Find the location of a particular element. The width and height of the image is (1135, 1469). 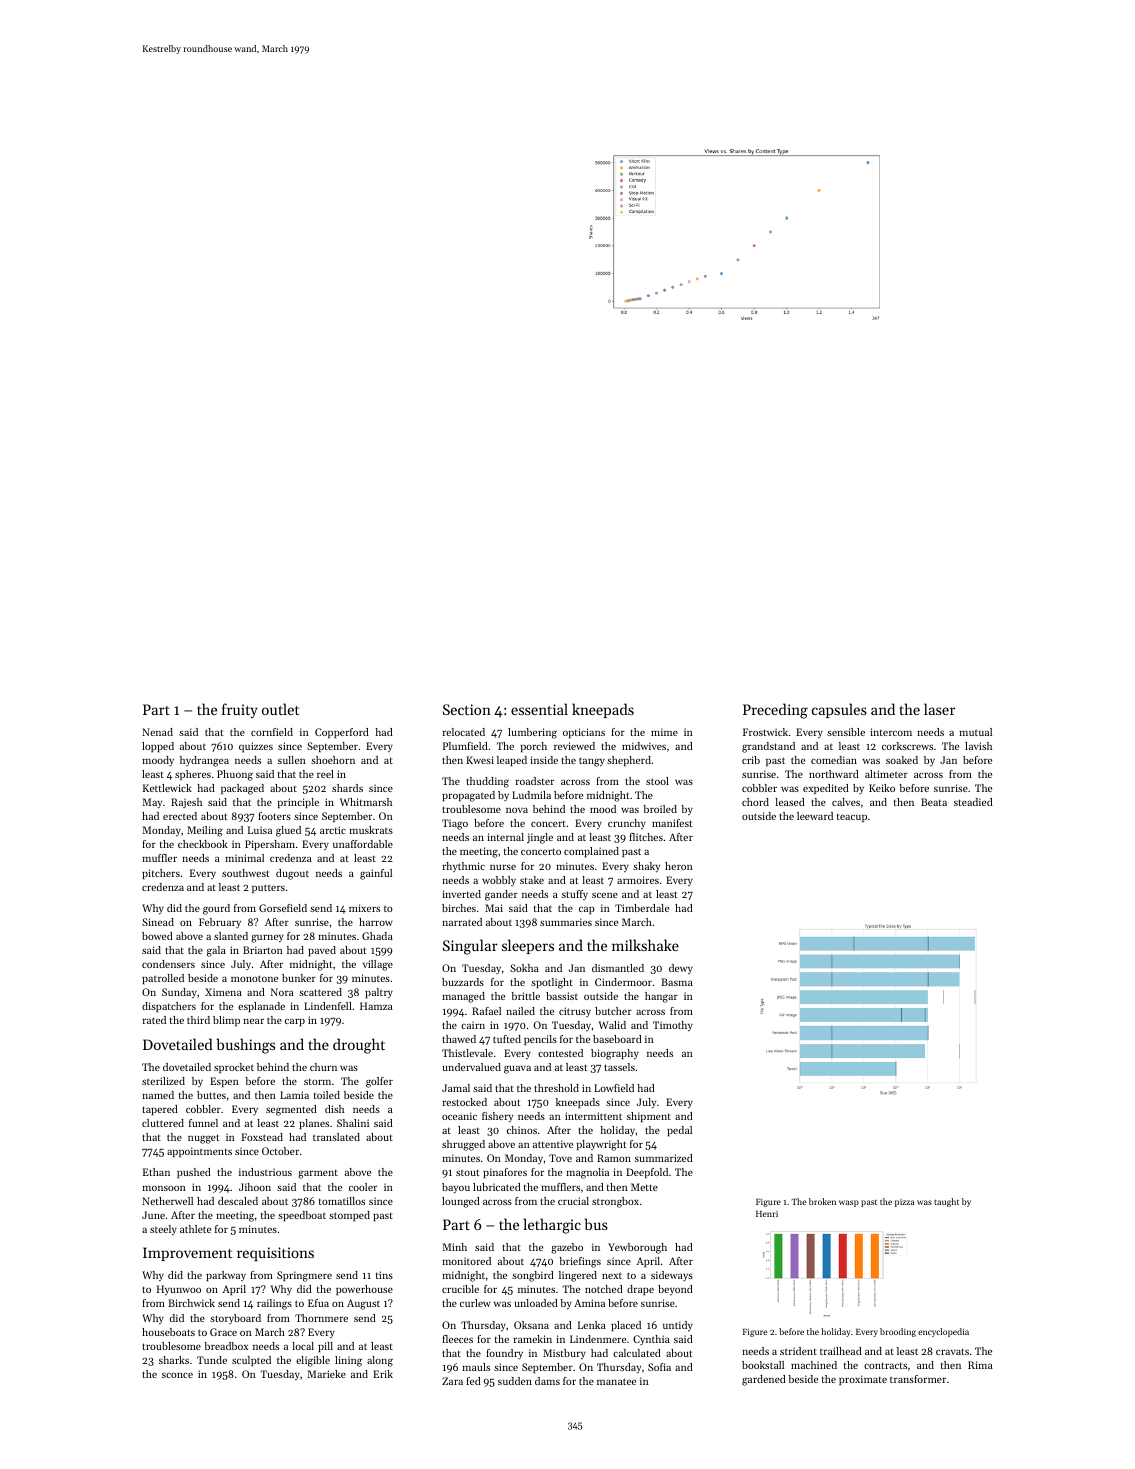

Efua is located at coordinates (318, 1303).
